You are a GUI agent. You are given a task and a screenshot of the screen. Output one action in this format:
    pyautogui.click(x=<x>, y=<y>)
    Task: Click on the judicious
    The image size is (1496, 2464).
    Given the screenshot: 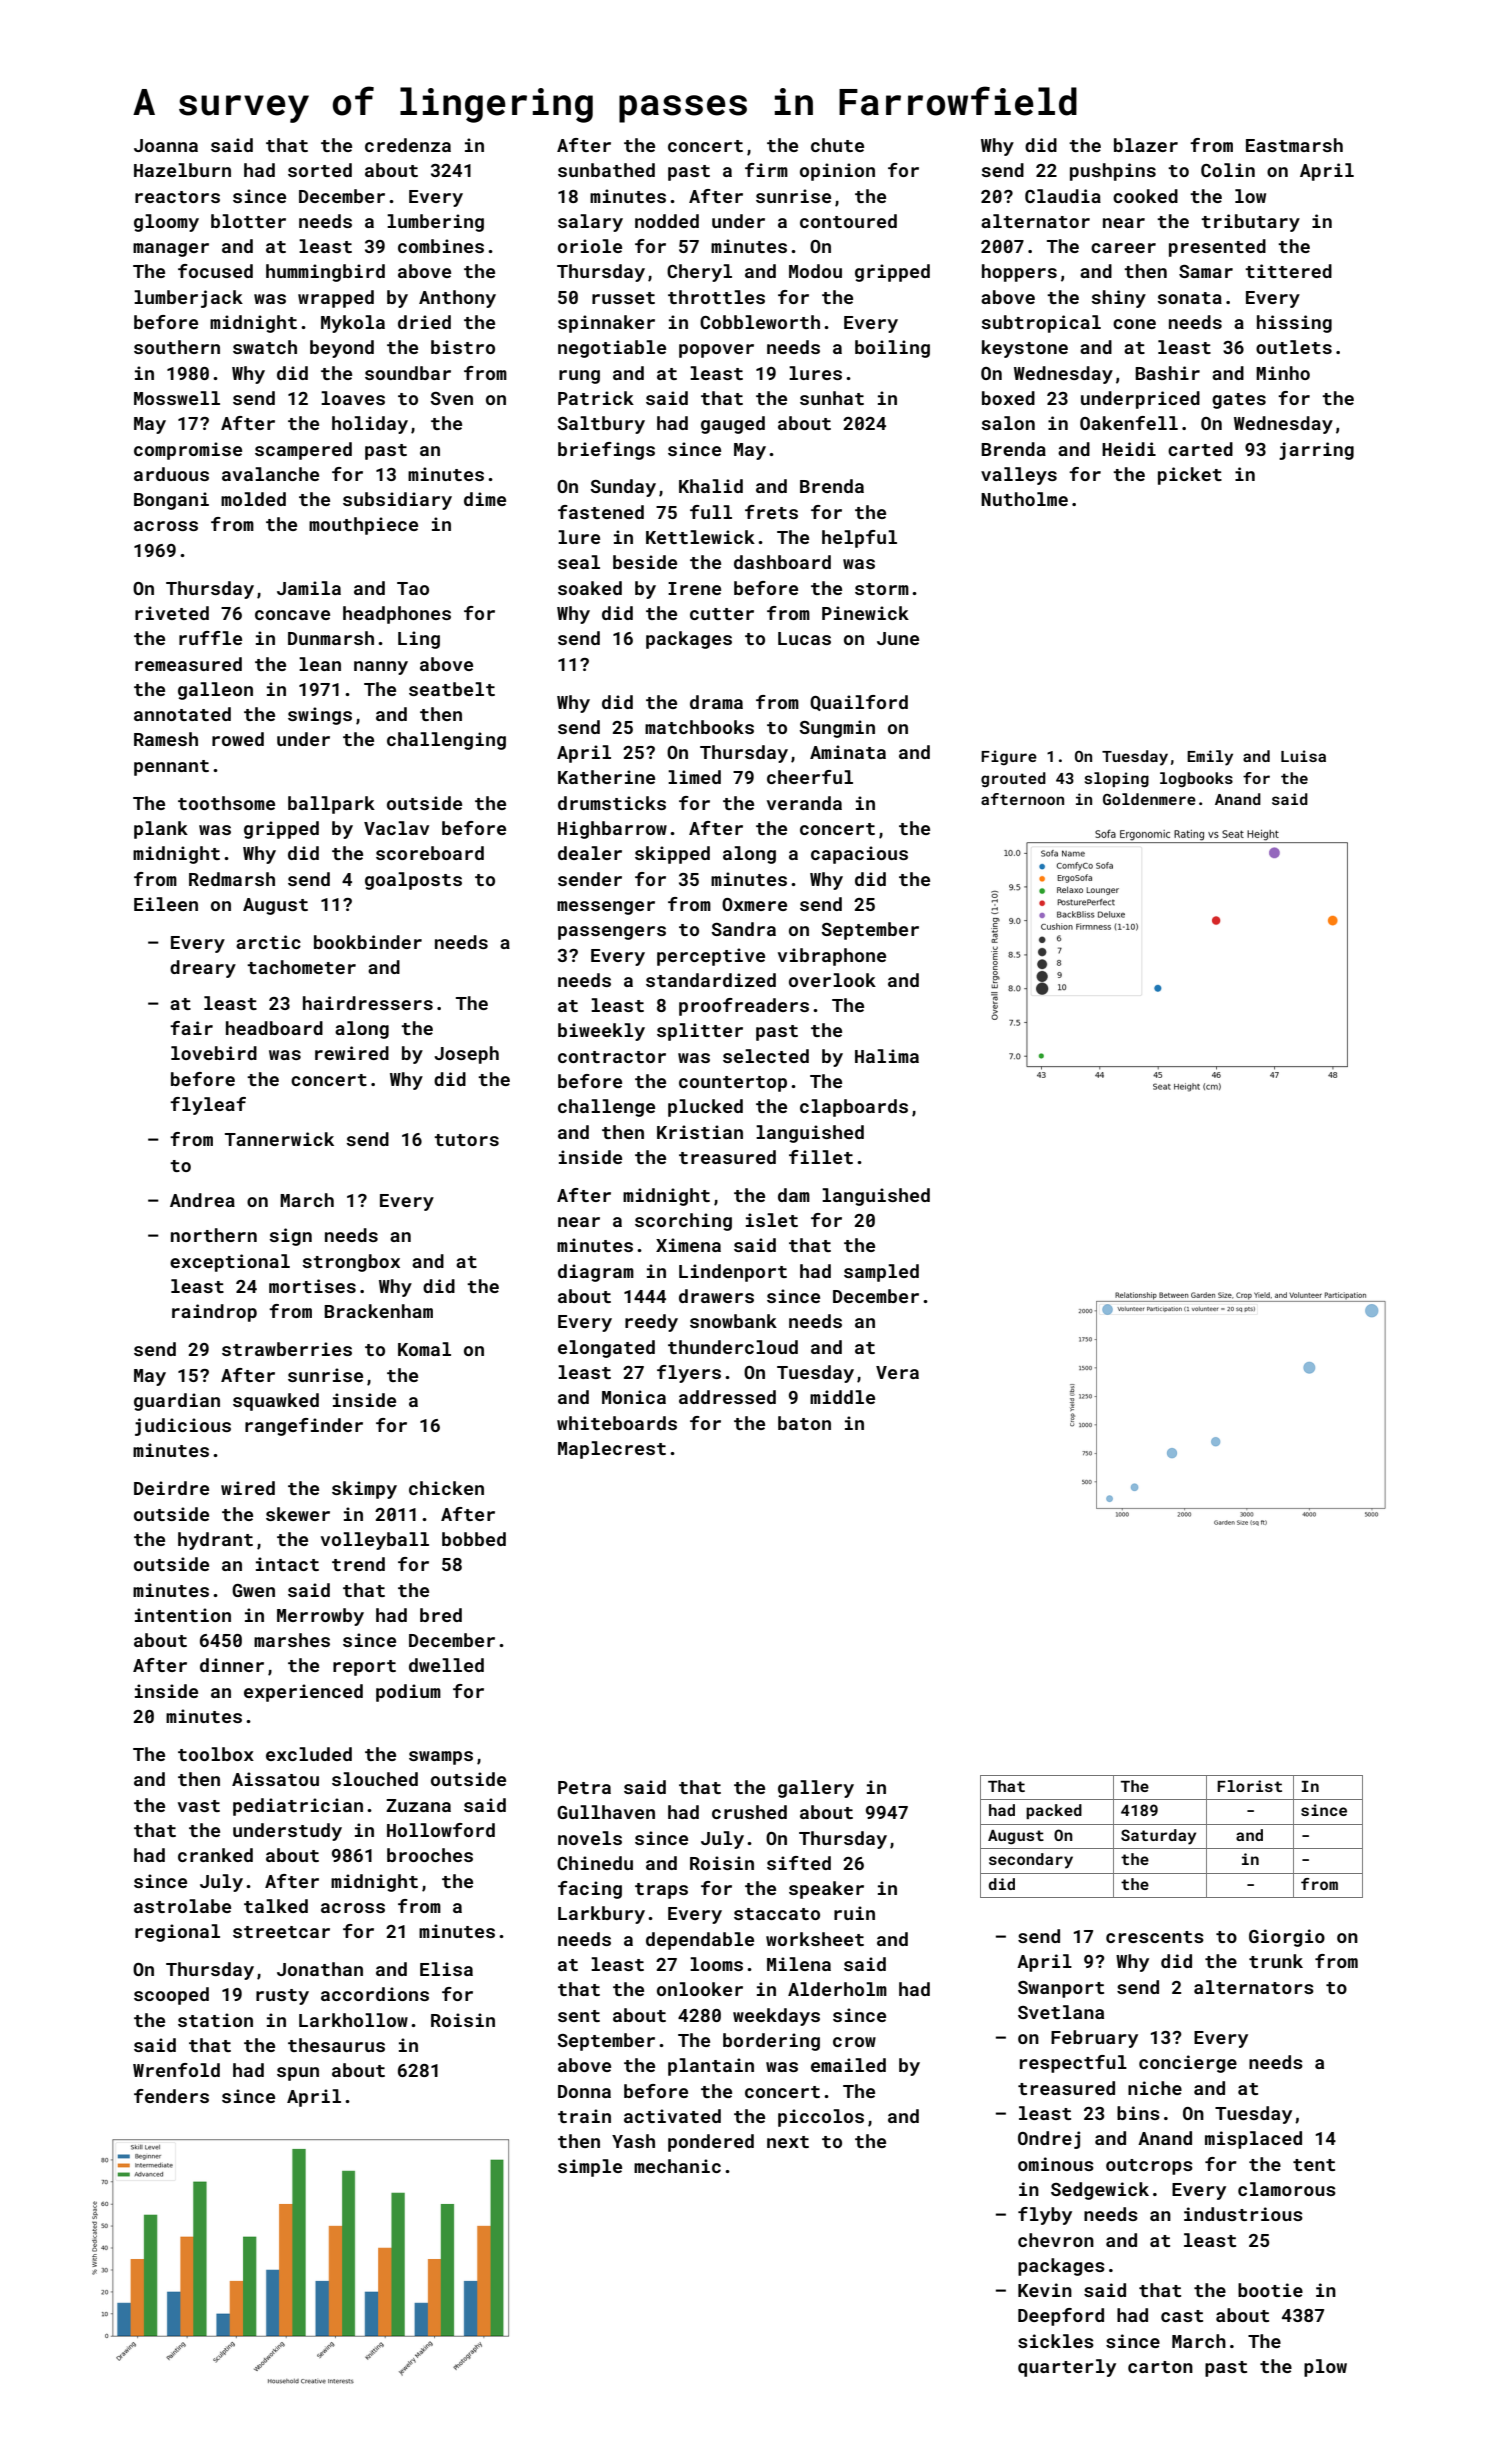 What is the action you would take?
    pyautogui.click(x=183, y=1427)
